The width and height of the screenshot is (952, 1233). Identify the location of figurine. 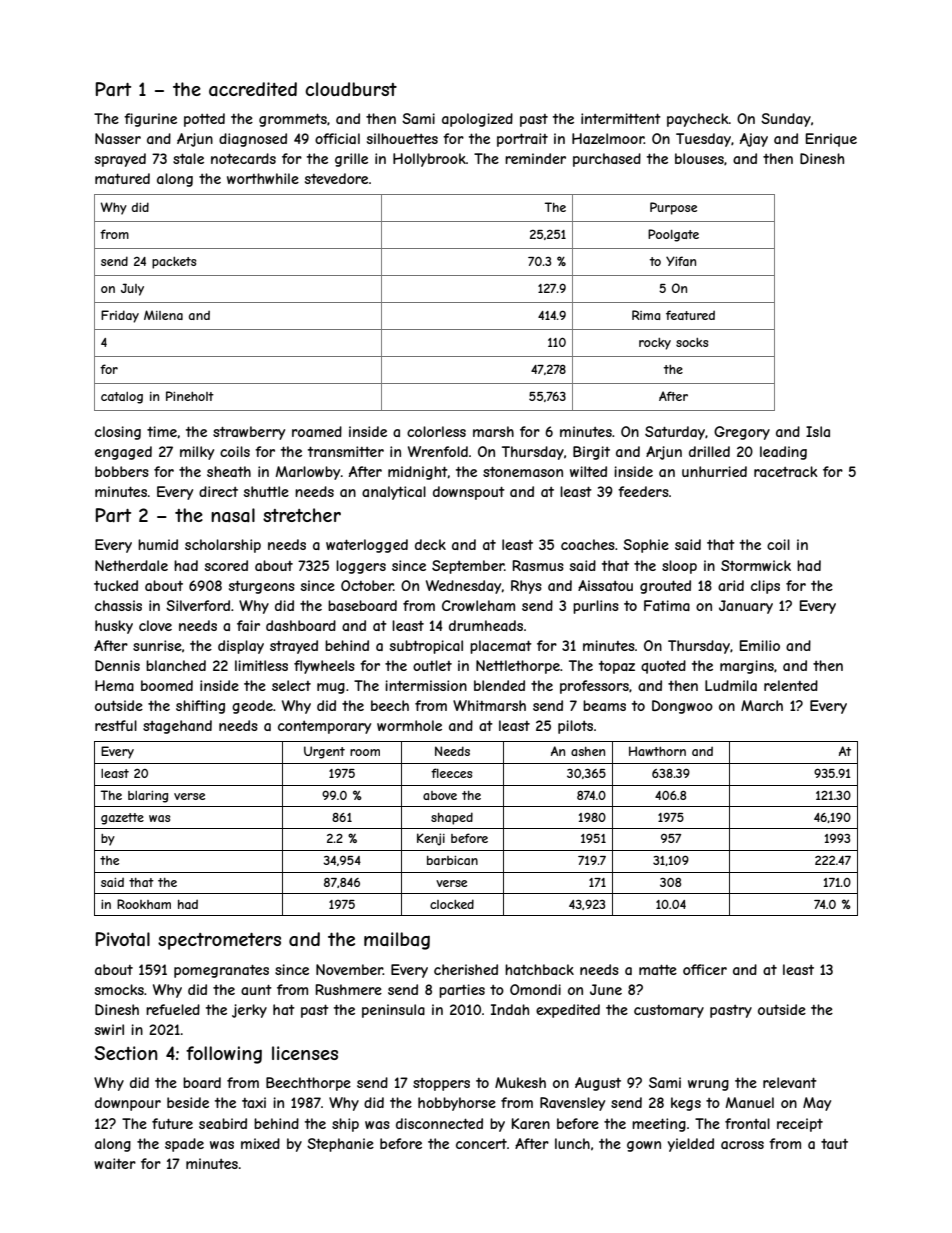
(150, 120).
